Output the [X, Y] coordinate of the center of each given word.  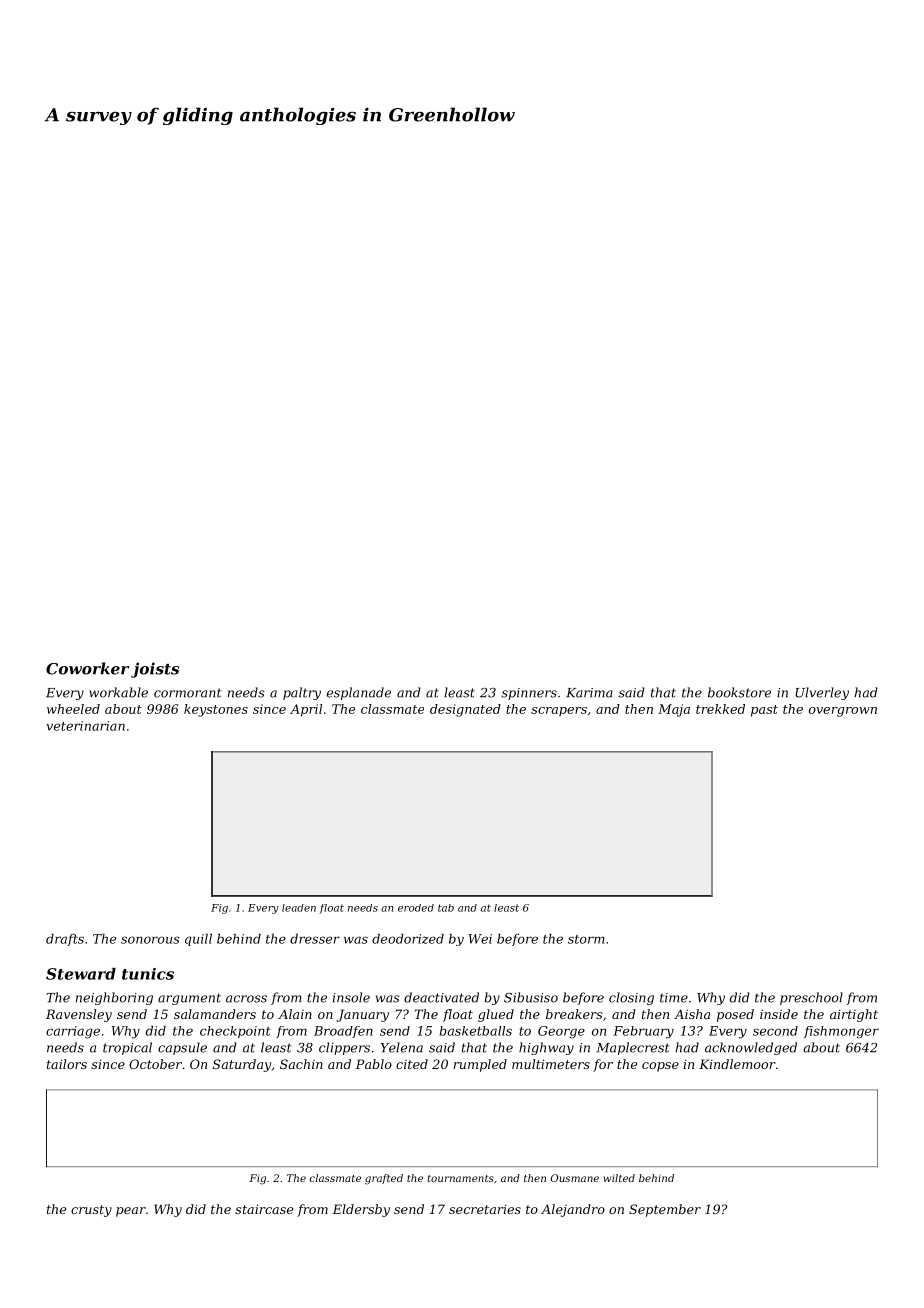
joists [155, 670]
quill [198, 940]
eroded [416, 908]
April [306, 710]
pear [131, 1212]
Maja [674, 710]
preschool [811, 998]
